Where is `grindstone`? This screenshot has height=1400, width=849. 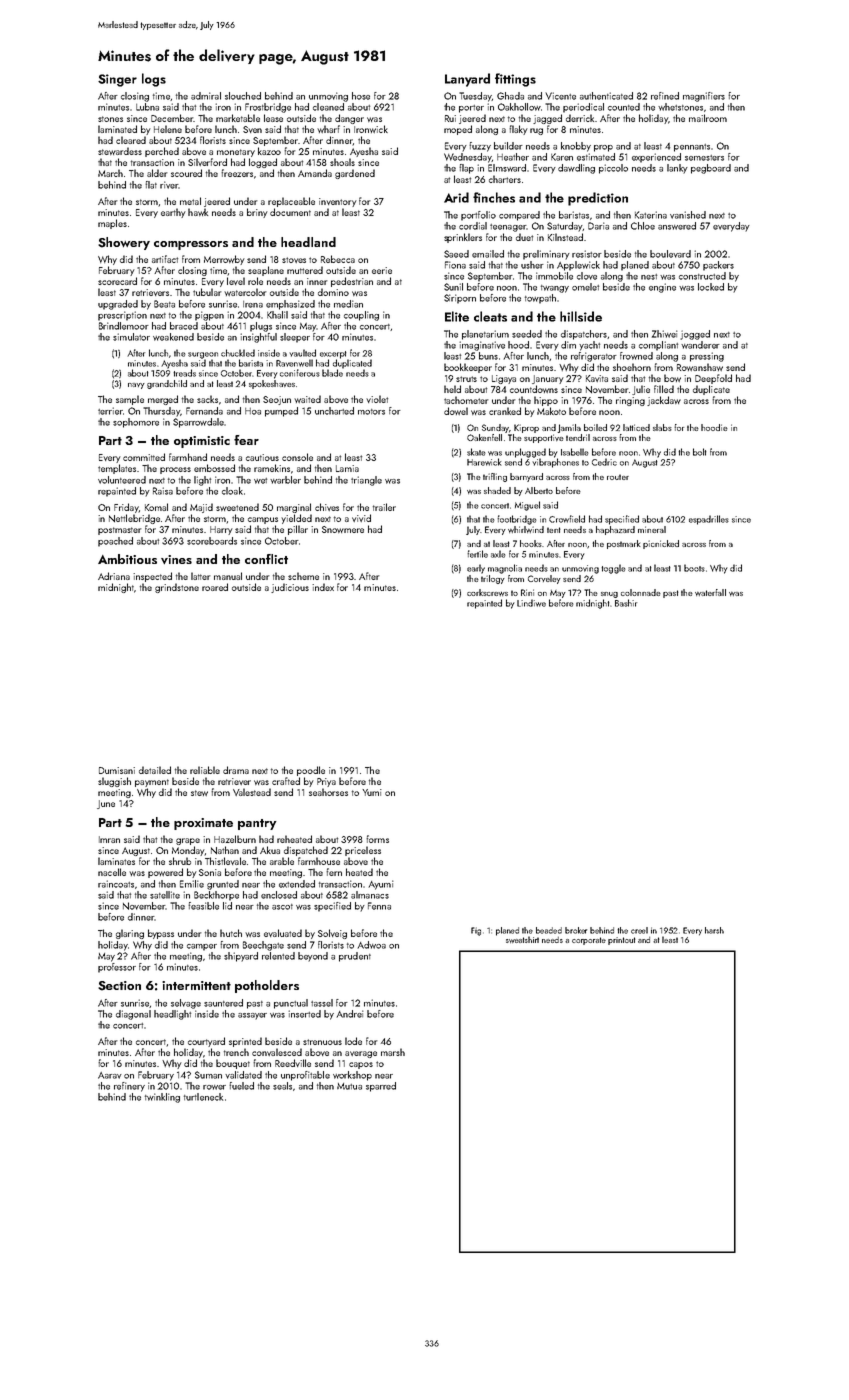 grindstone is located at coordinates (177, 588).
